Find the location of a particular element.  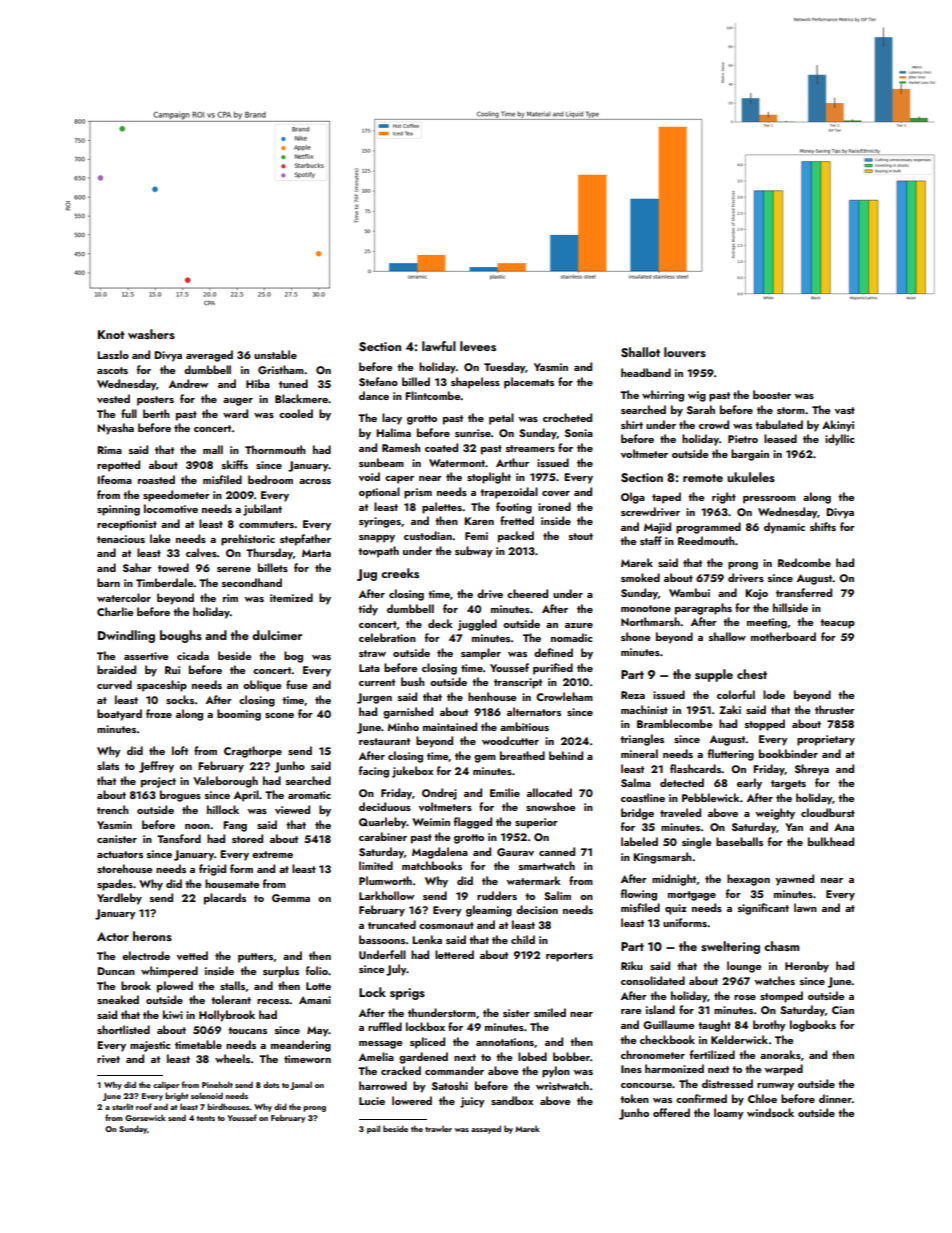

Larkhollow is located at coordinates (386, 895).
